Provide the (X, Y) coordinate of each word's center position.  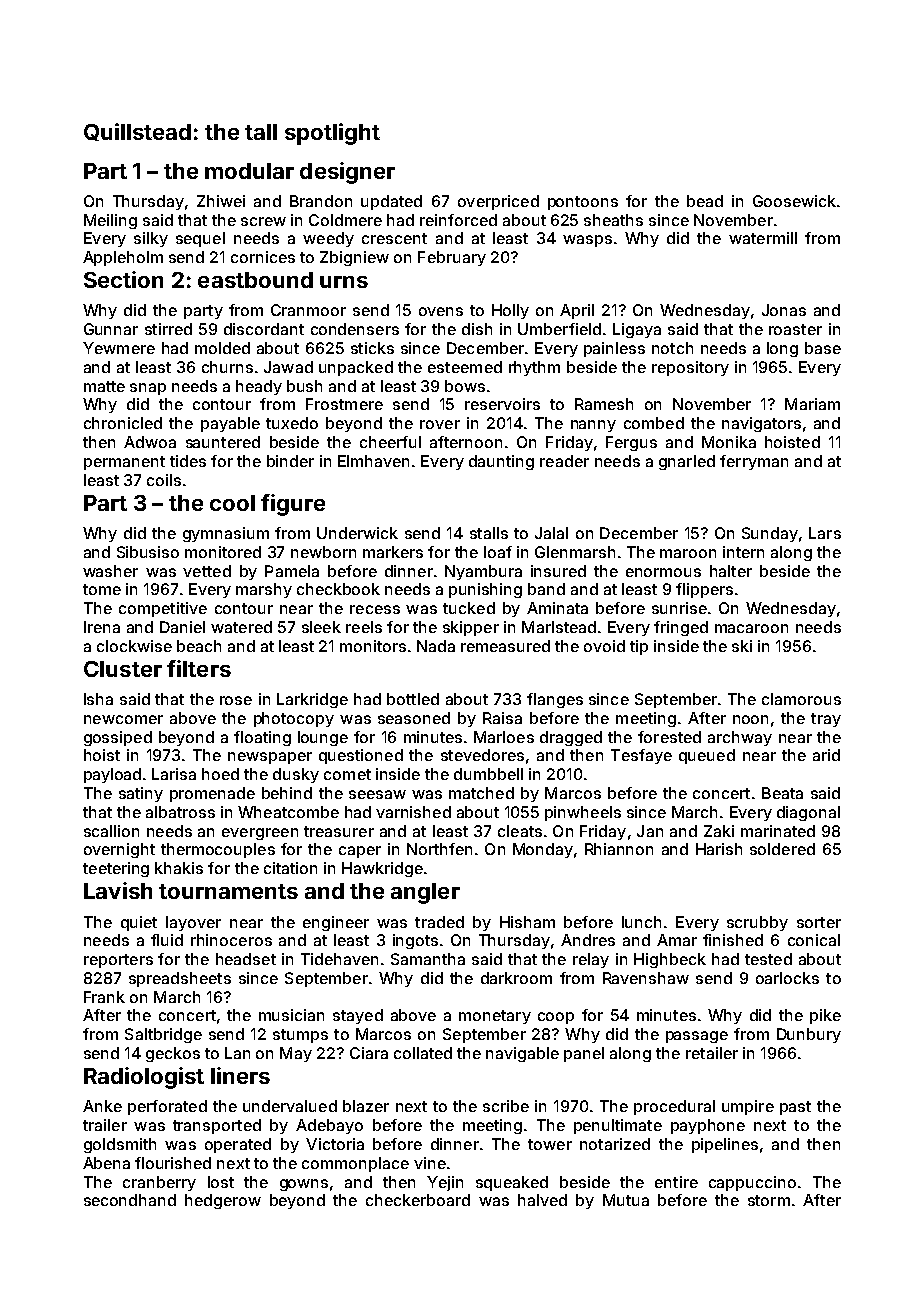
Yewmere (119, 348)
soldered (782, 849)
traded (439, 922)
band (546, 589)
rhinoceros (231, 940)
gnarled (687, 462)
